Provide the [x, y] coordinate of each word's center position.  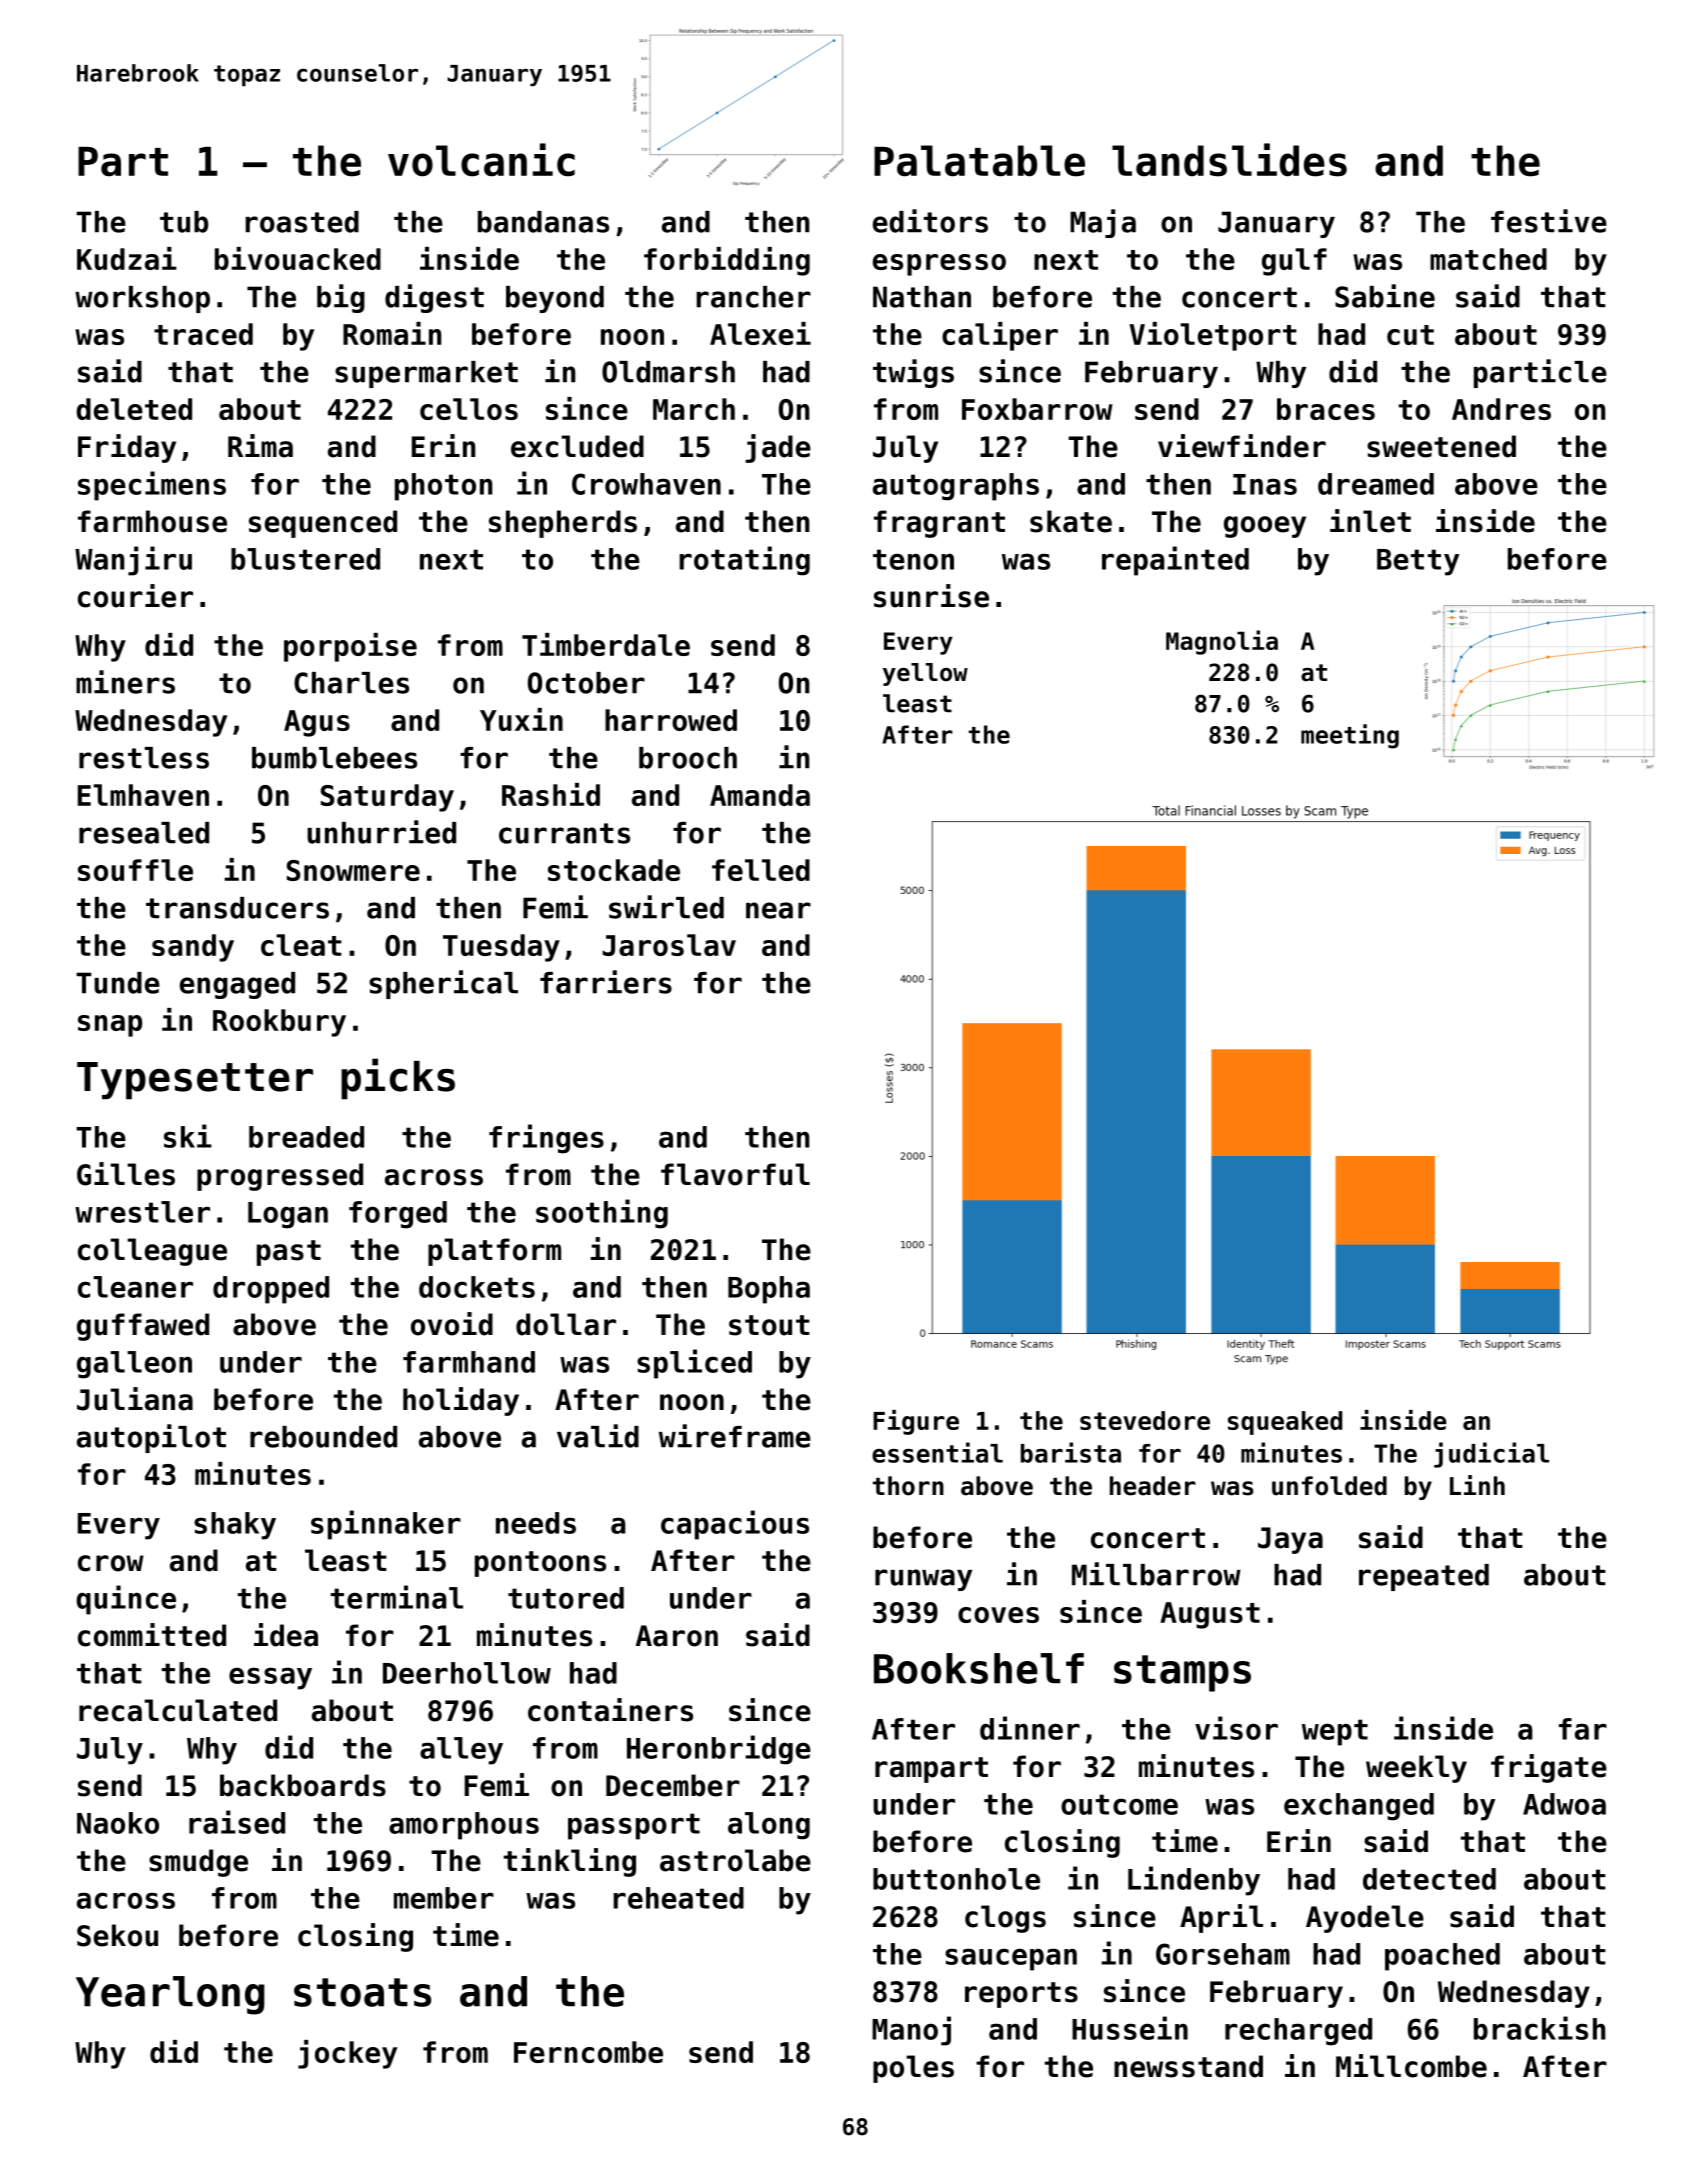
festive [1549, 221]
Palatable [979, 161]
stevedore [1145, 1420]
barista [1071, 1452]
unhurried [381, 832]
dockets [477, 1287]
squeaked [1285, 1423]
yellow [925, 674]
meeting [1350, 736]
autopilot [151, 1438]
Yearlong [170, 1995]
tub [184, 222]
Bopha [769, 1290]
